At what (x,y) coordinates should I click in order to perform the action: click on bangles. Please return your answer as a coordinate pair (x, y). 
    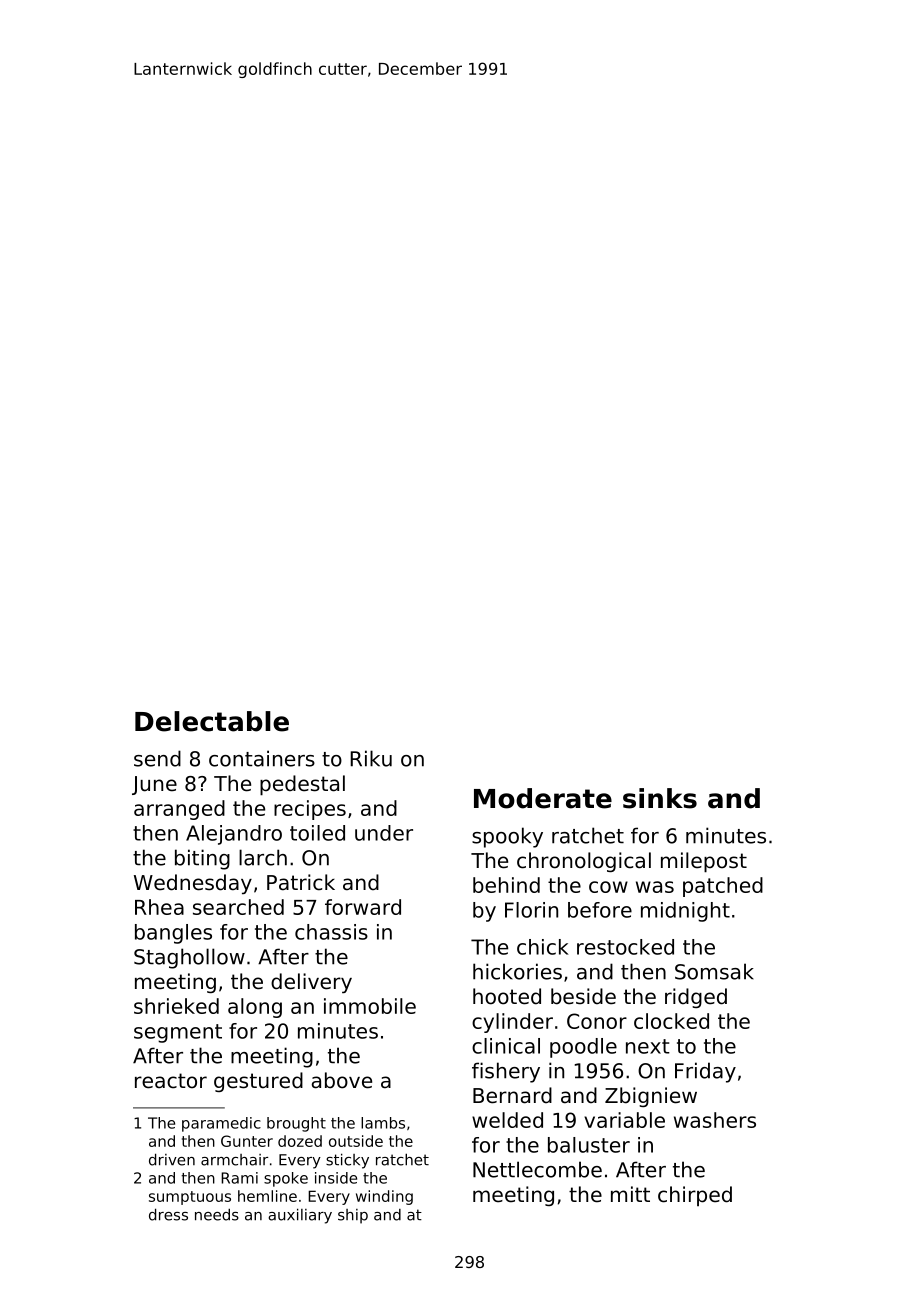
    Looking at the image, I should click on (173, 934).
